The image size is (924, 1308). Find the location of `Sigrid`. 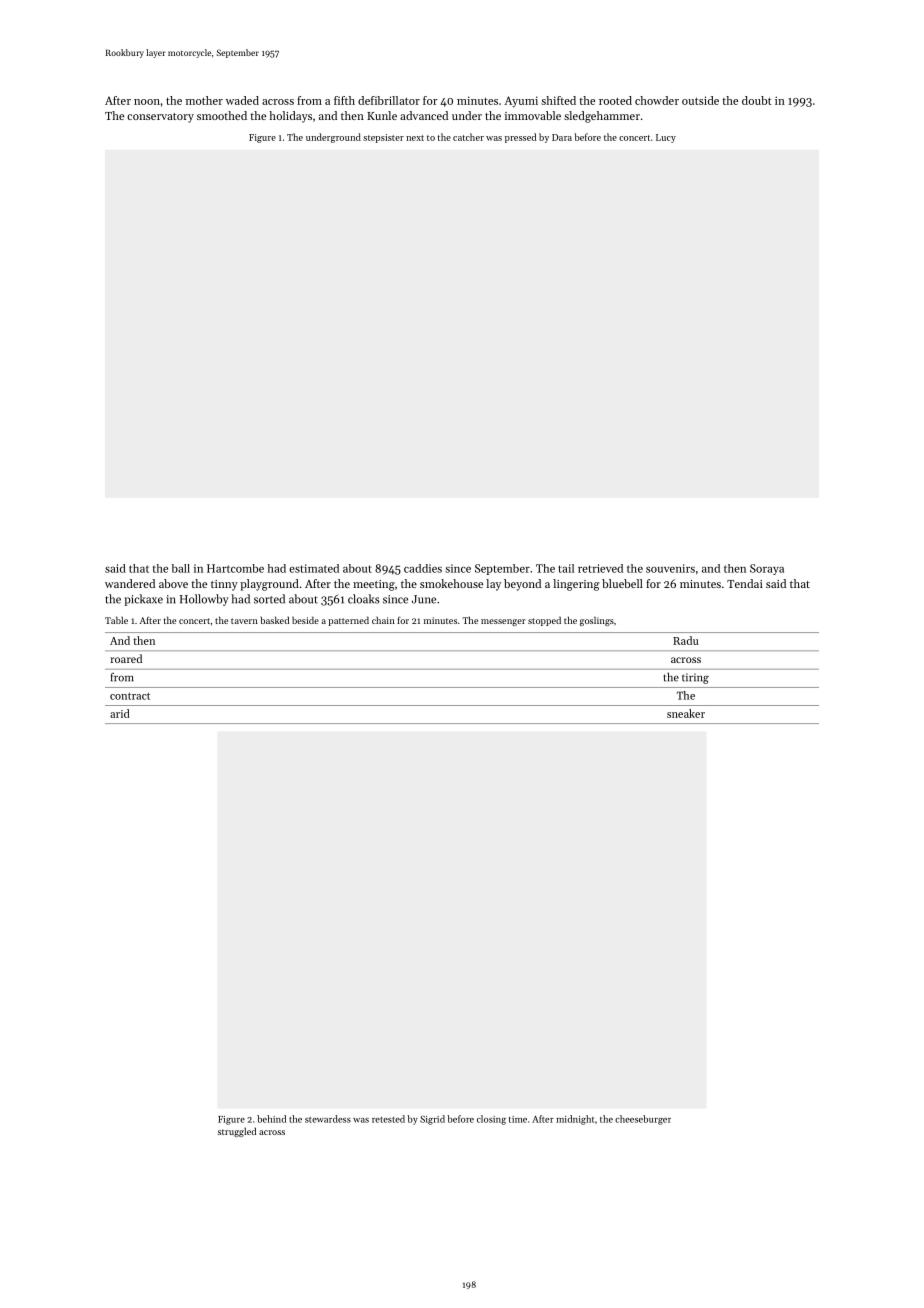

Sigrid is located at coordinates (432, 1120).
